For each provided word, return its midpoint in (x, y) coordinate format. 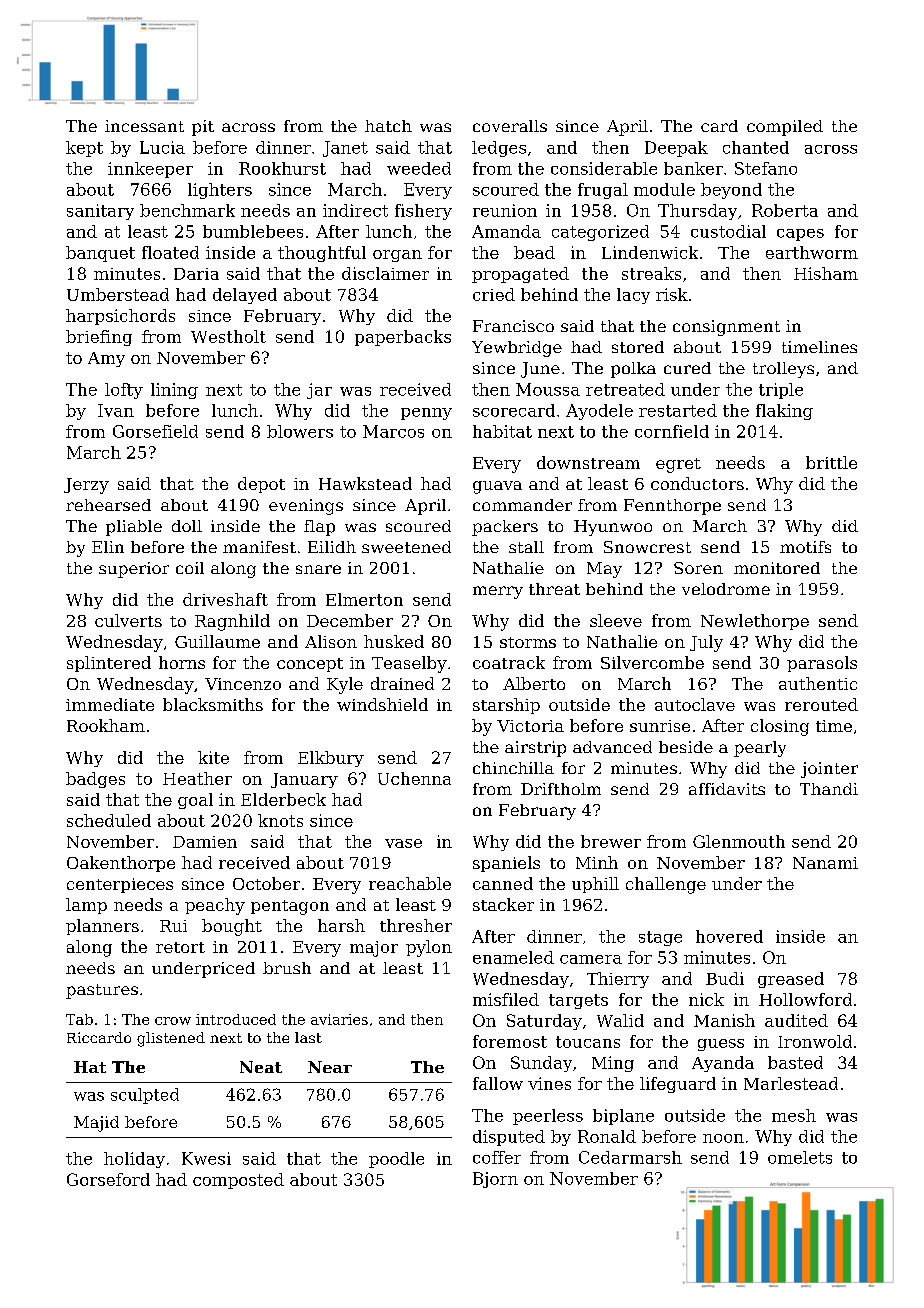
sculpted (145, 1096)
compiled (785, 128)
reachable (410, 883)
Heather (197, 778)
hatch (388, 126)
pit (203, 128)
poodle (396, 1160)
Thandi (829, 789)
